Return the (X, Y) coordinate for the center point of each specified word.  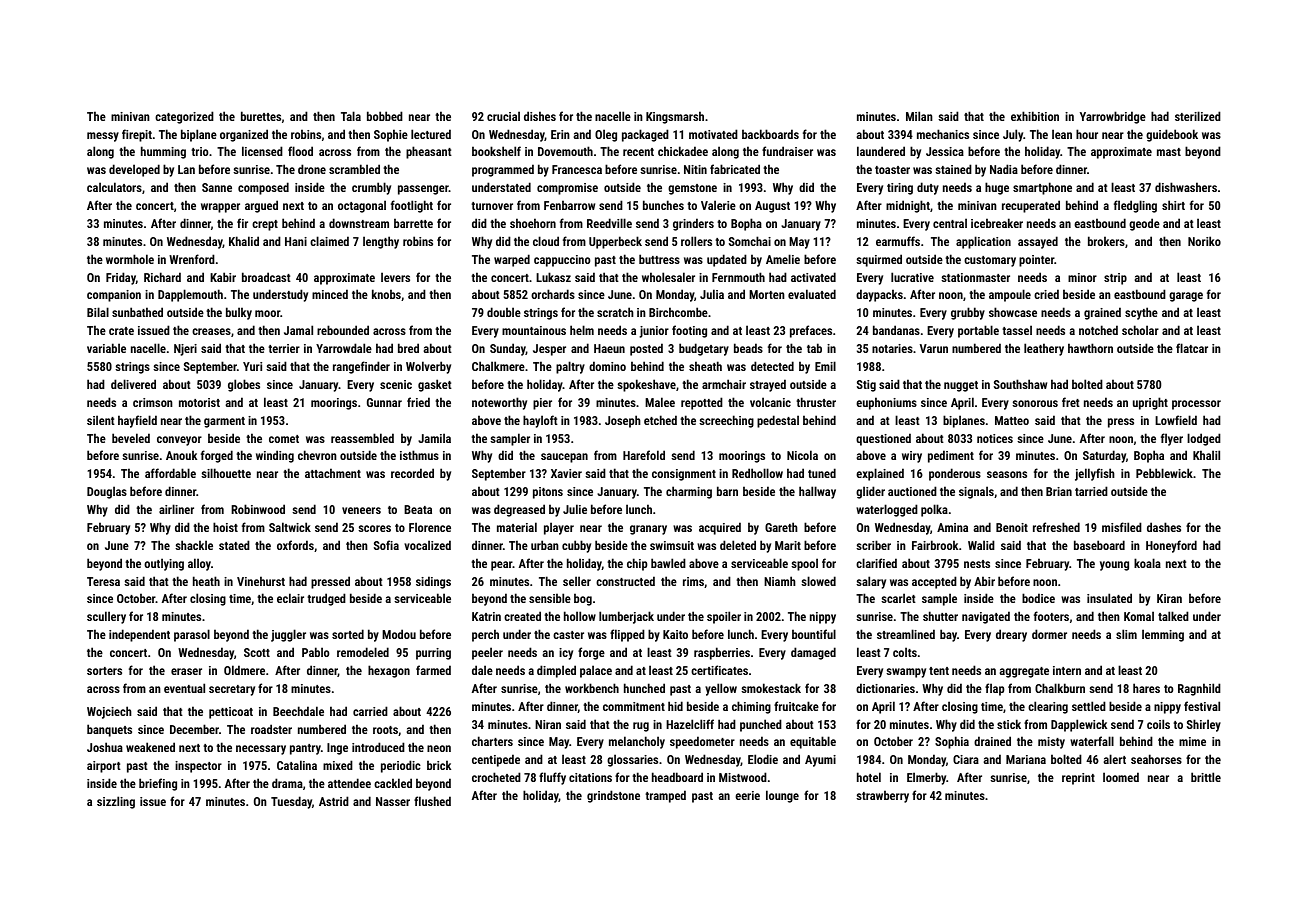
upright (1150, 403)
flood (300, 151)
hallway (817, 492)
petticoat (231, 713)
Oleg (606, 135)
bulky (239, 313)
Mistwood (743, 777)
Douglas (107, 492)
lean (1062, 134)
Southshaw (1020, 384)
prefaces (811, 331)
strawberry (882, 796)
